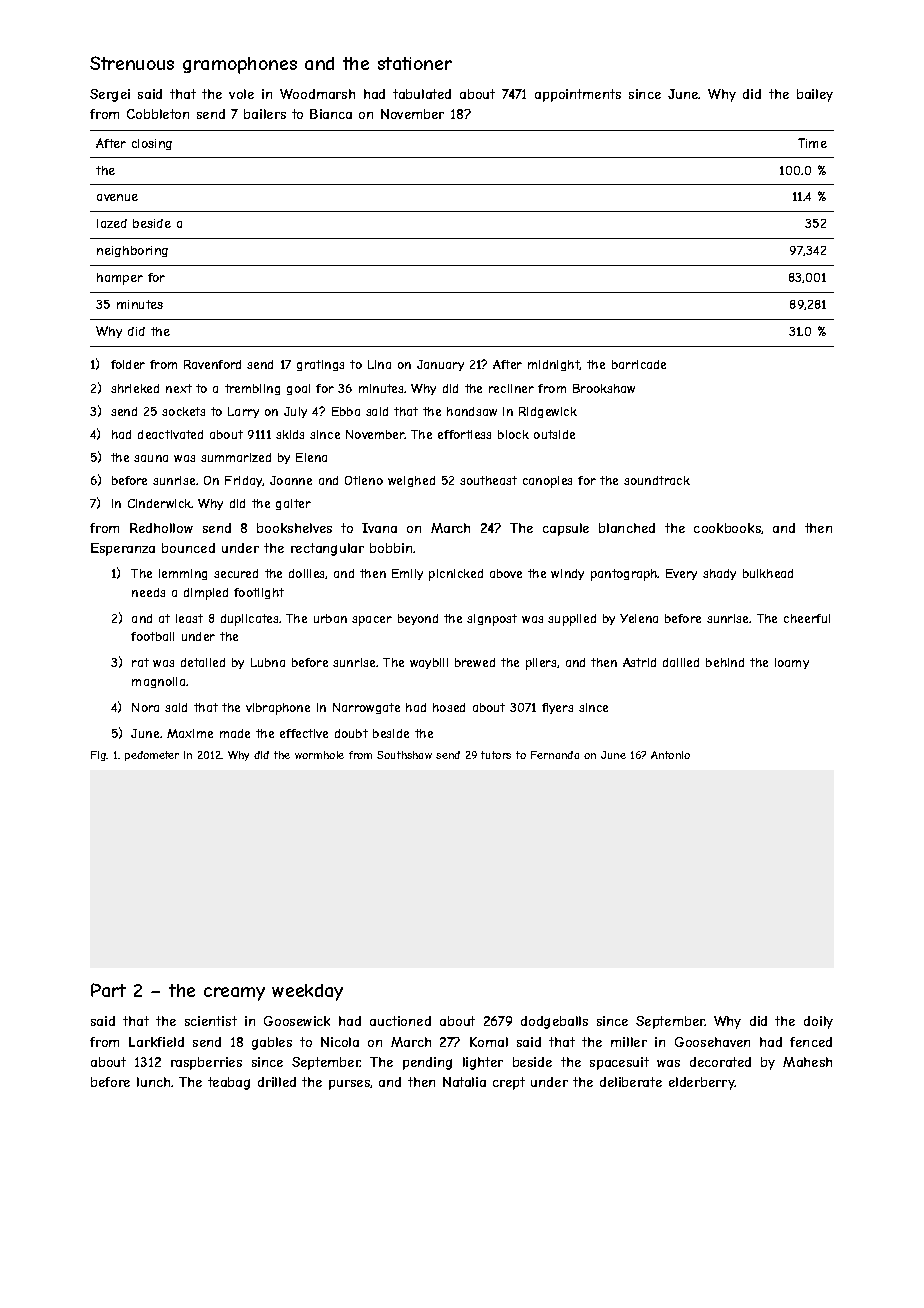  What do you see at coordinates (153, 1082) in the screenshot?
I see `lunch` at bounding box center [153, 1082].
